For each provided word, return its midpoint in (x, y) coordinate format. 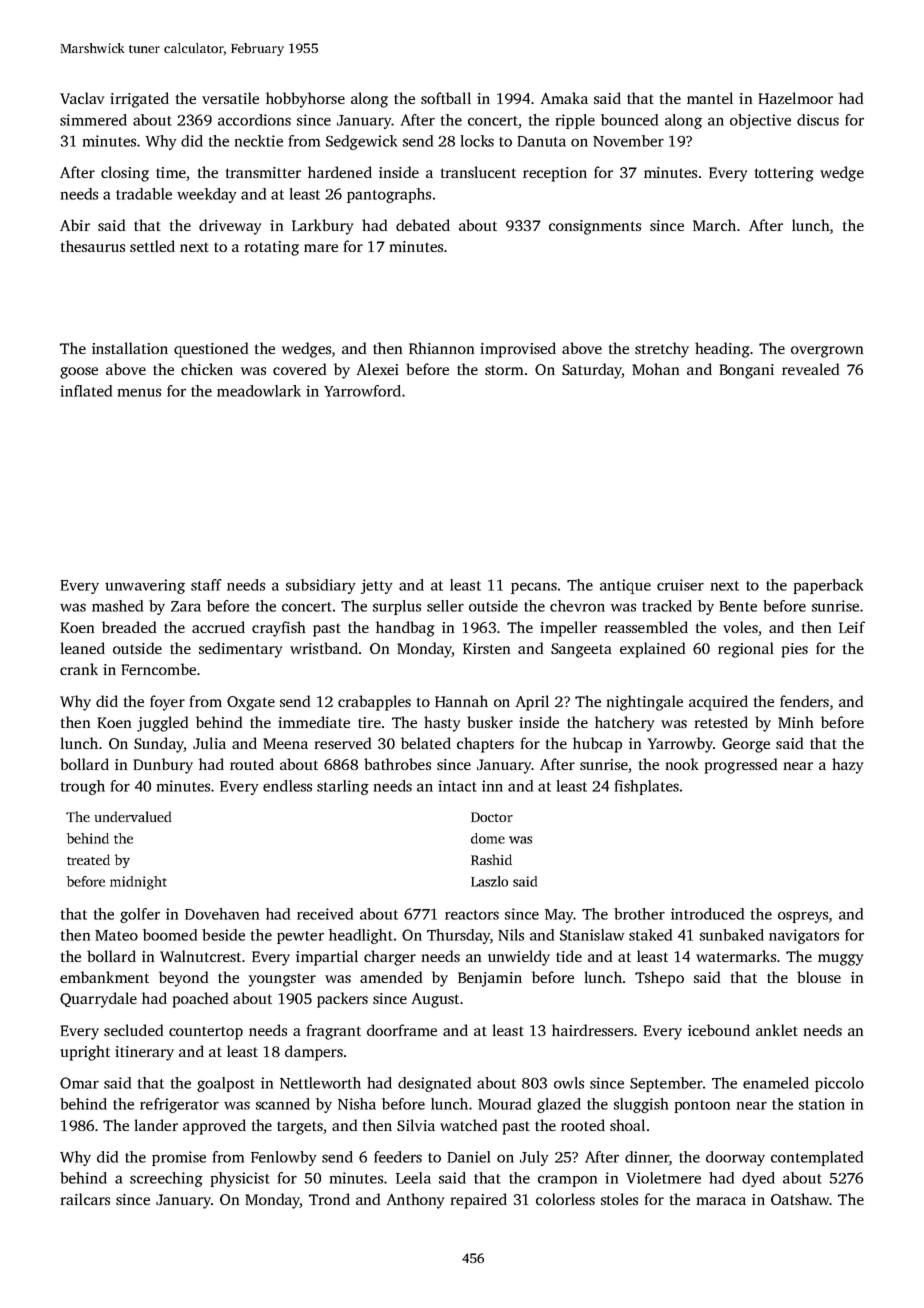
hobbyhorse (305, 100)
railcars (85, 1199)
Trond (329, 1199)
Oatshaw (800, 1199)
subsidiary (320, 586)
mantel (710, 98)
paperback (828, 586)
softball (446, 98)
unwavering (145, 586)
